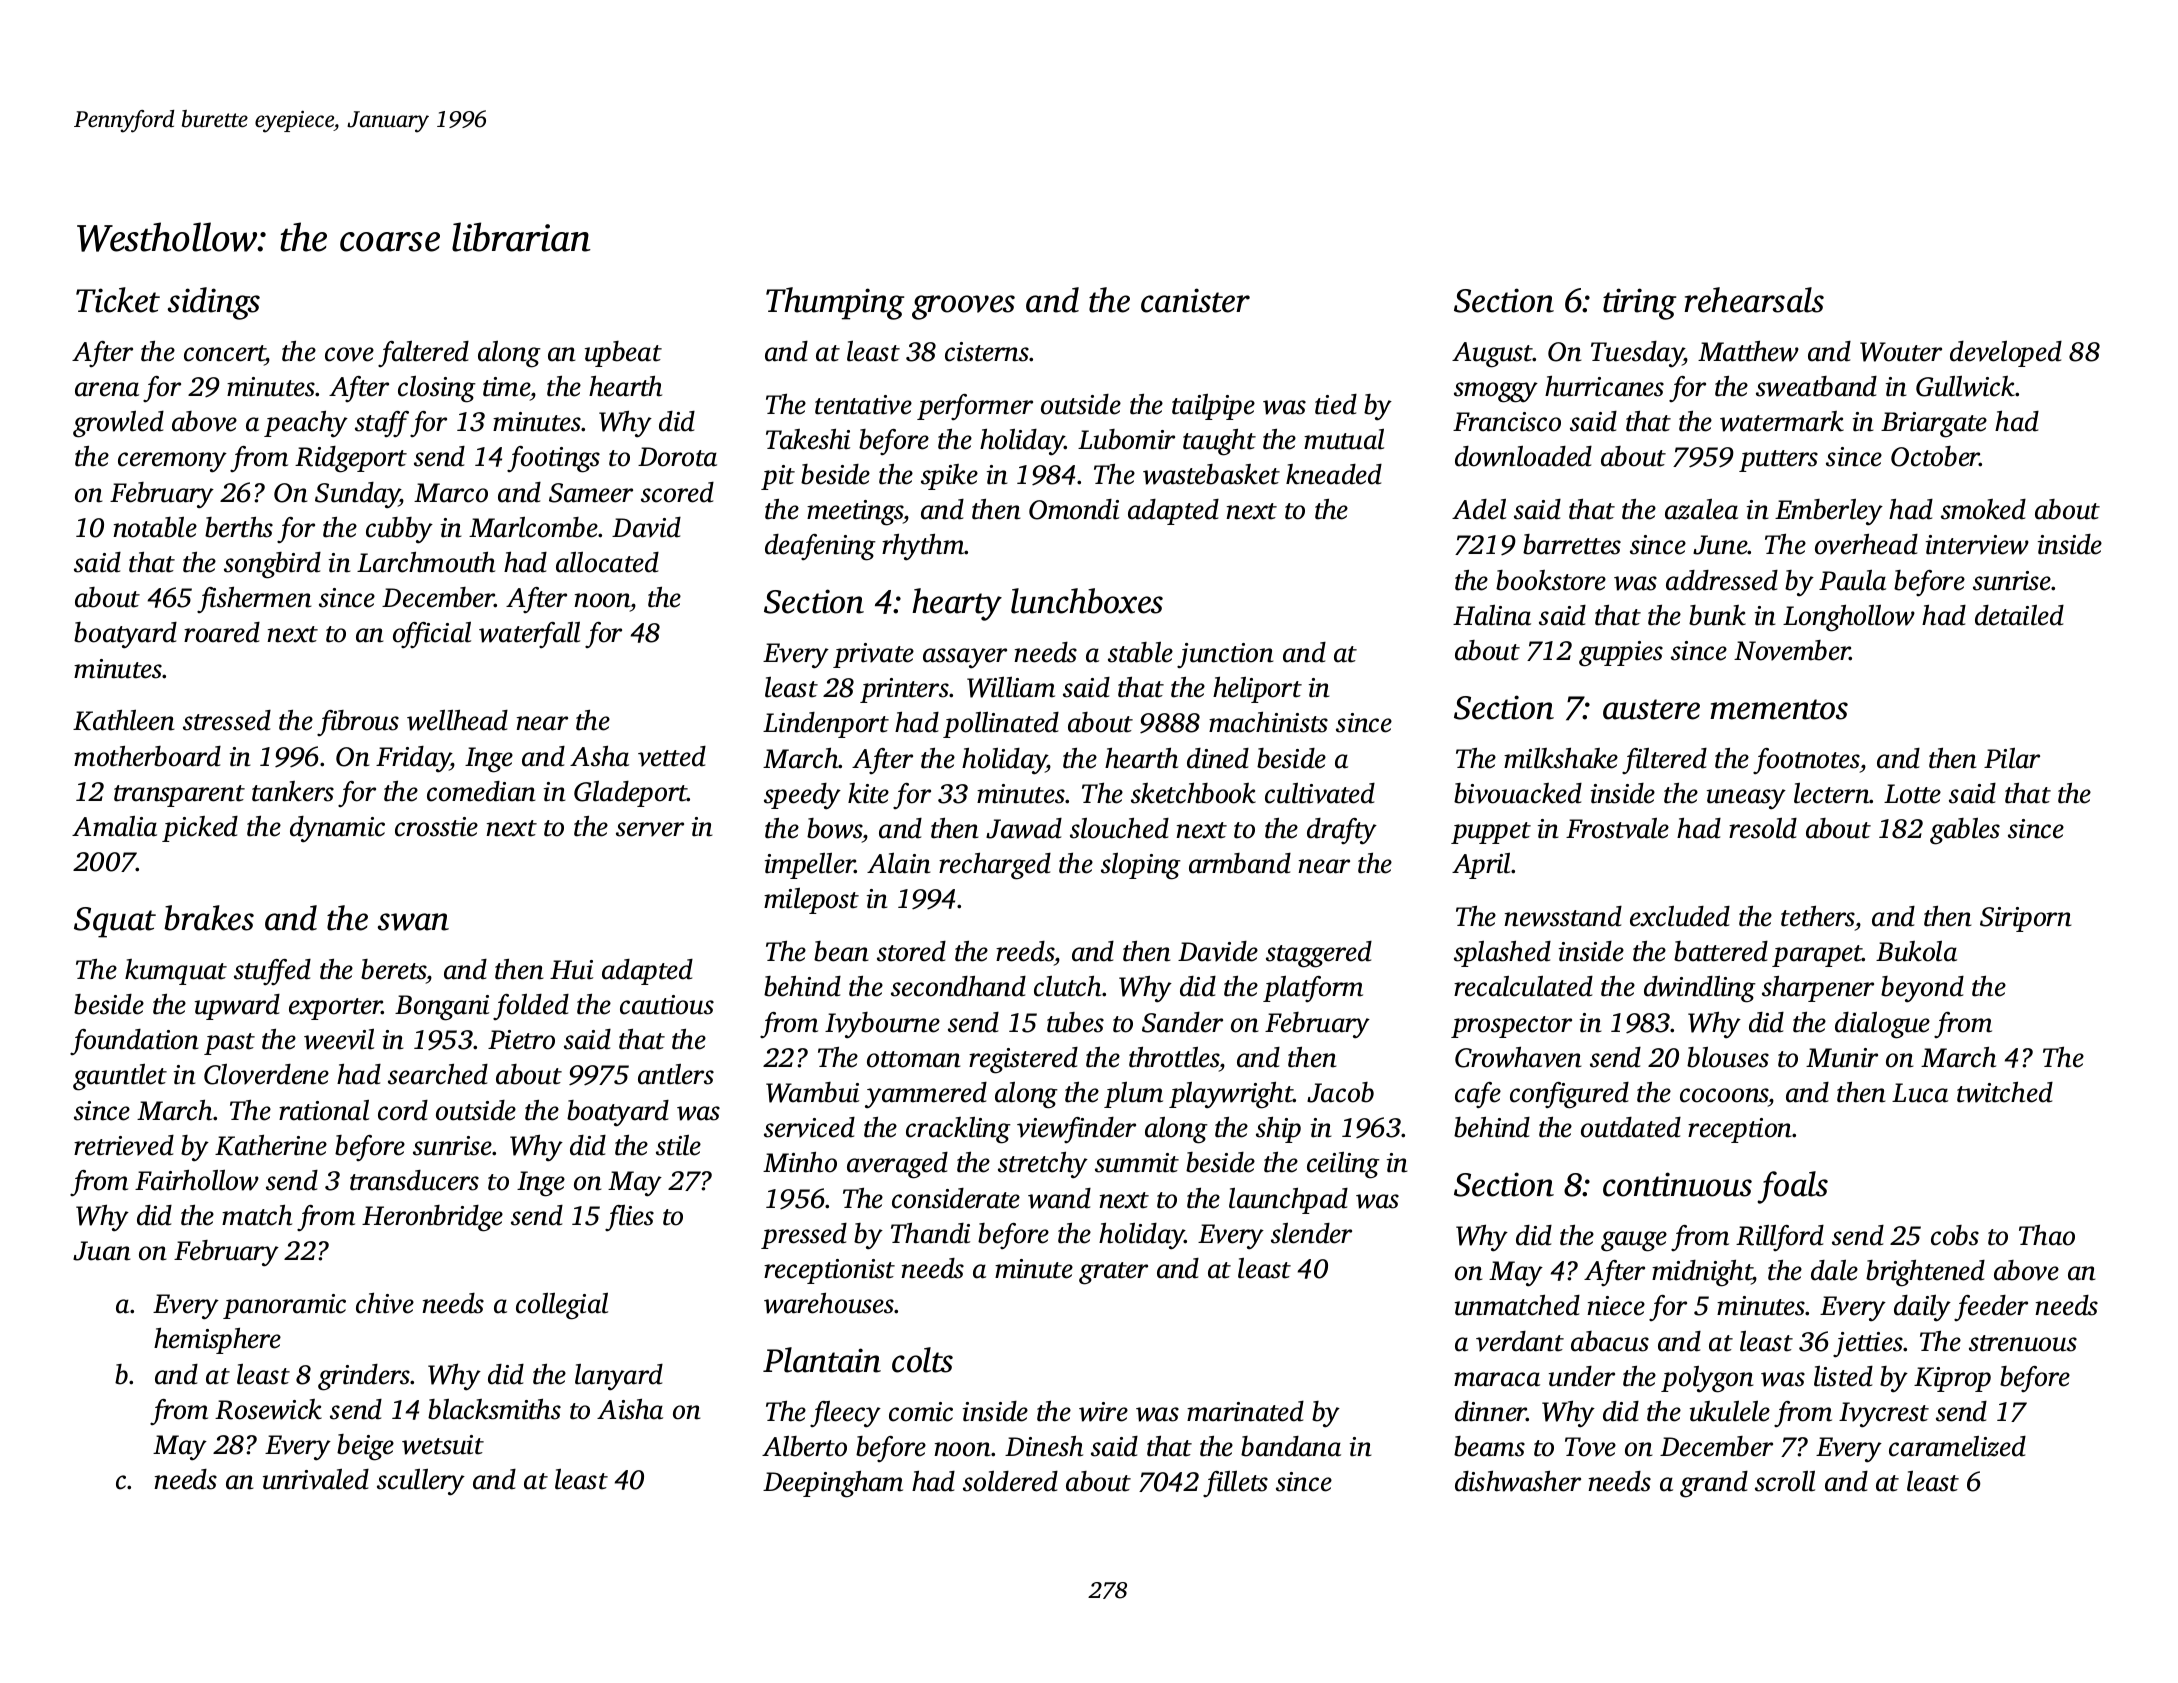  Describe the element at coordinates (800, 1162) in the screenshot. I see `Minho` at that location.
